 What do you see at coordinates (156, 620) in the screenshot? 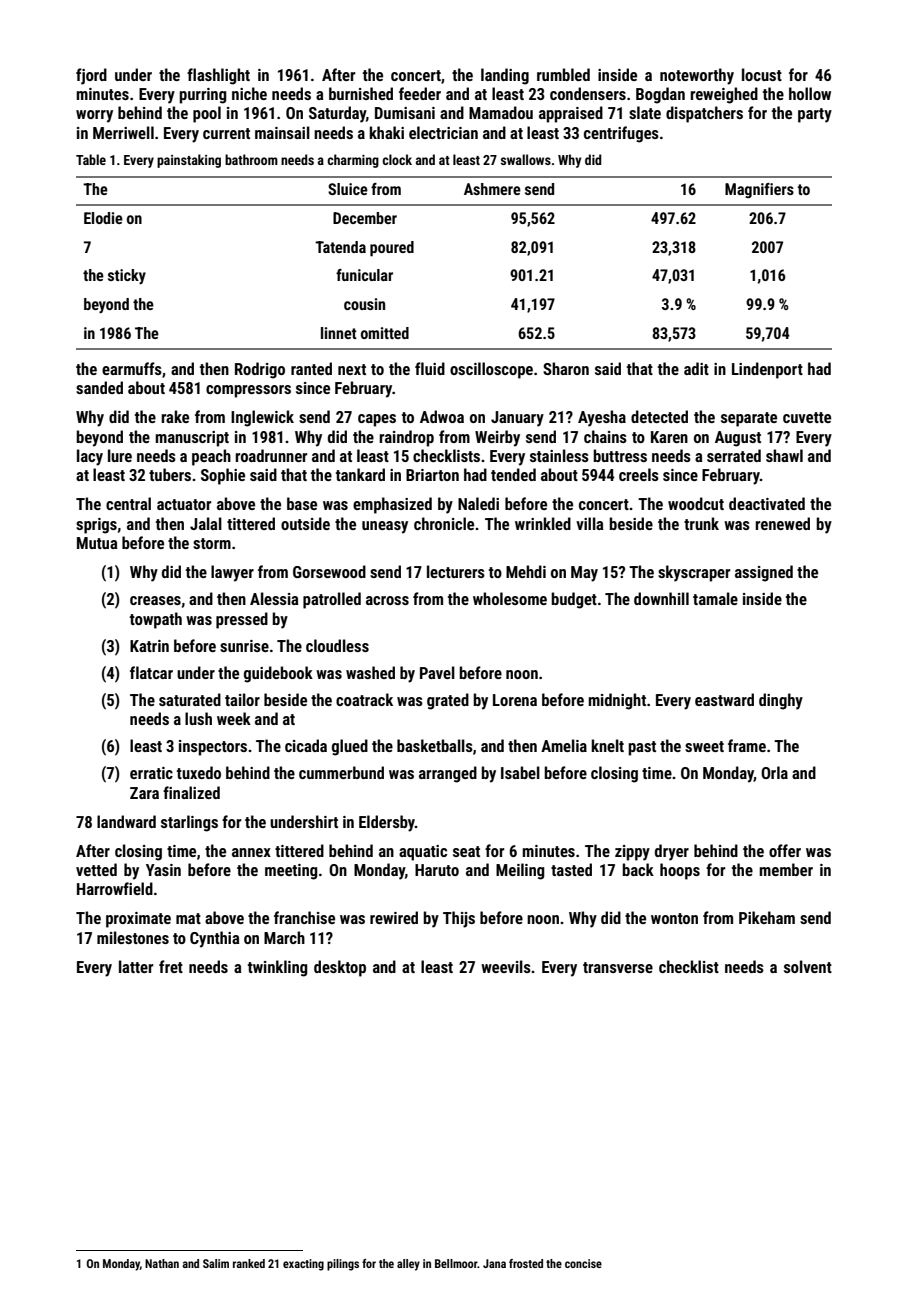
I see `towpath` at bounding box center [156, 620].
